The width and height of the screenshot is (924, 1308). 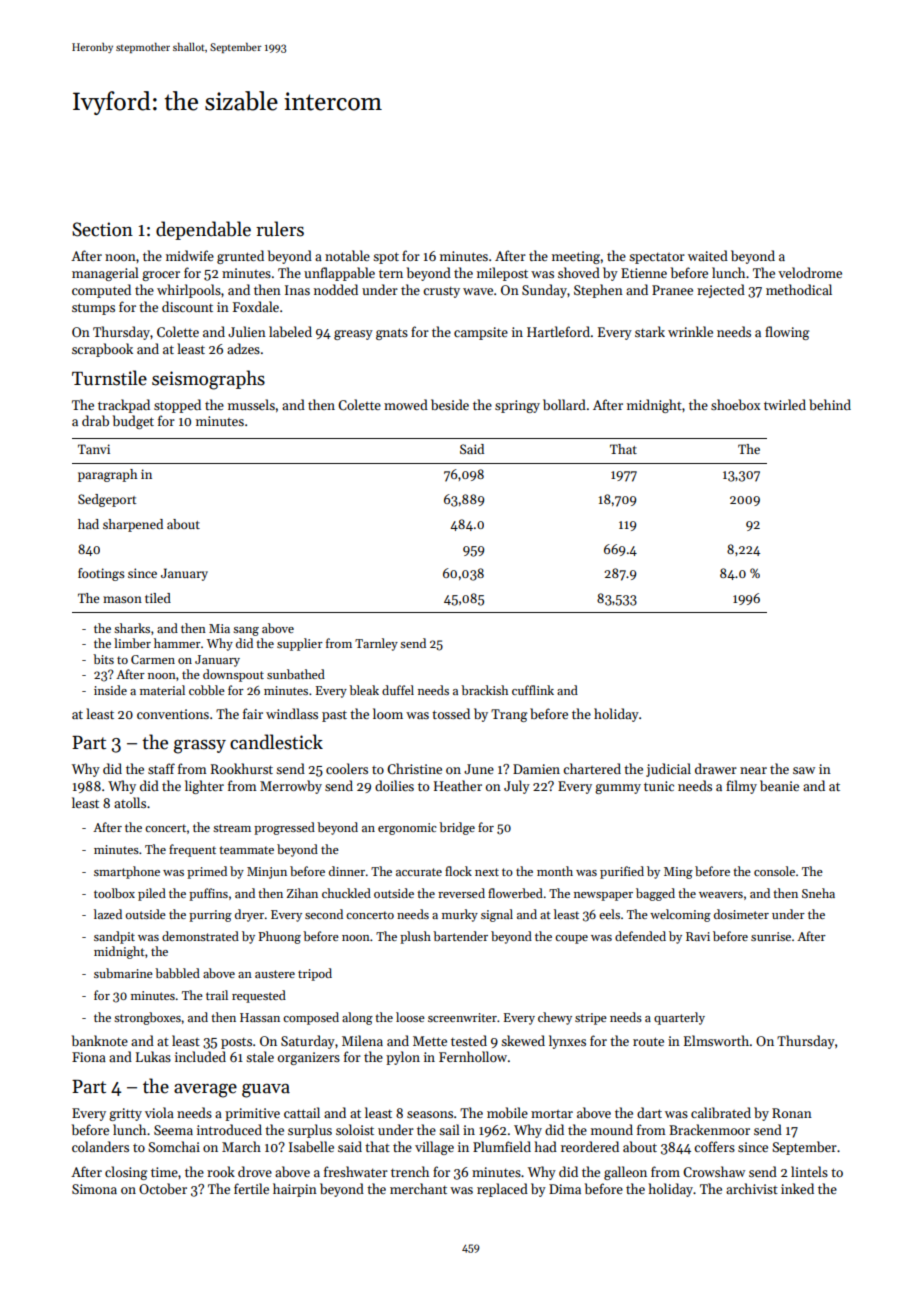 I want to click on Simona, so click(x=94, y=1189).
